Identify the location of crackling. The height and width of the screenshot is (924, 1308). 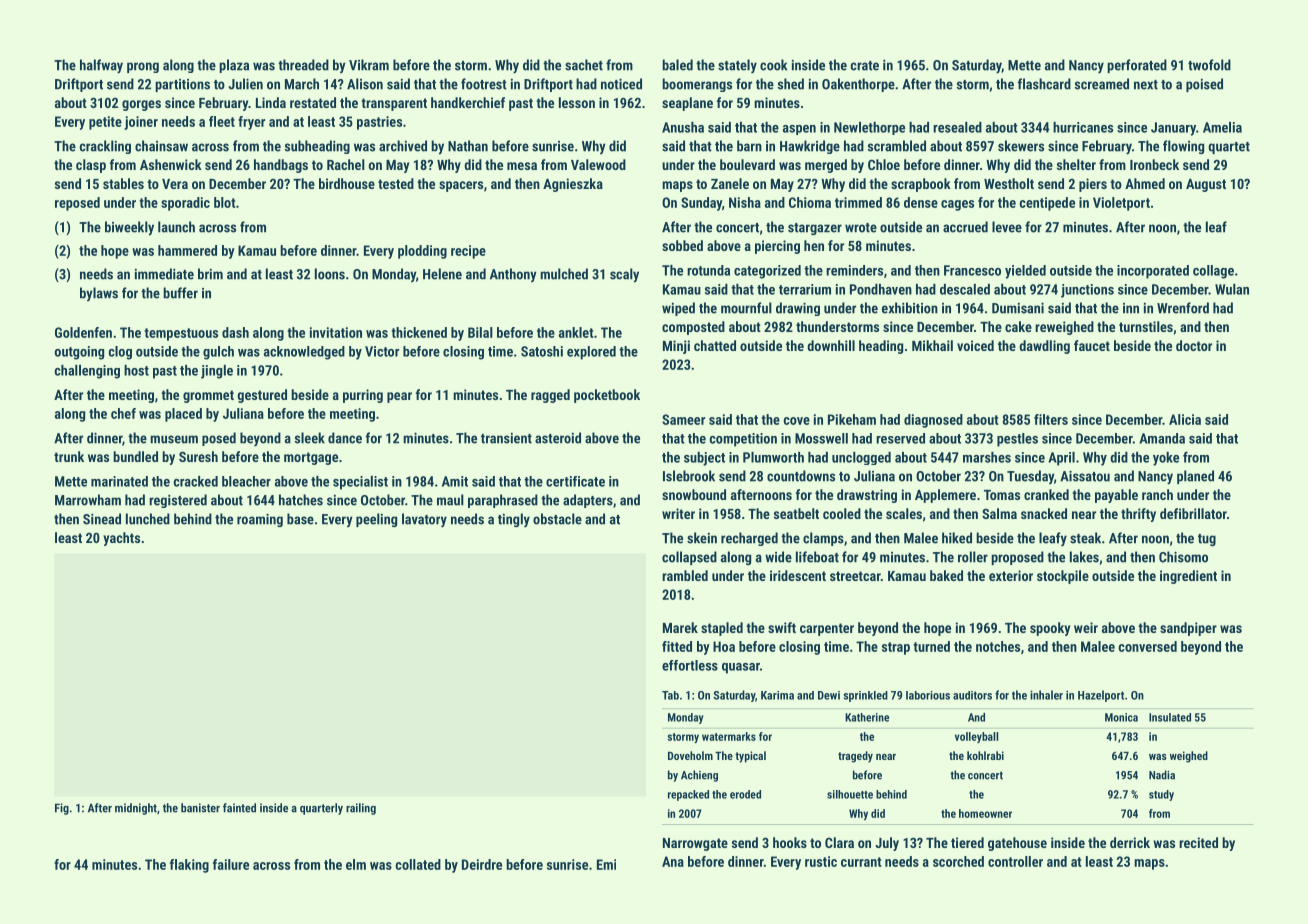
(105, 147).
